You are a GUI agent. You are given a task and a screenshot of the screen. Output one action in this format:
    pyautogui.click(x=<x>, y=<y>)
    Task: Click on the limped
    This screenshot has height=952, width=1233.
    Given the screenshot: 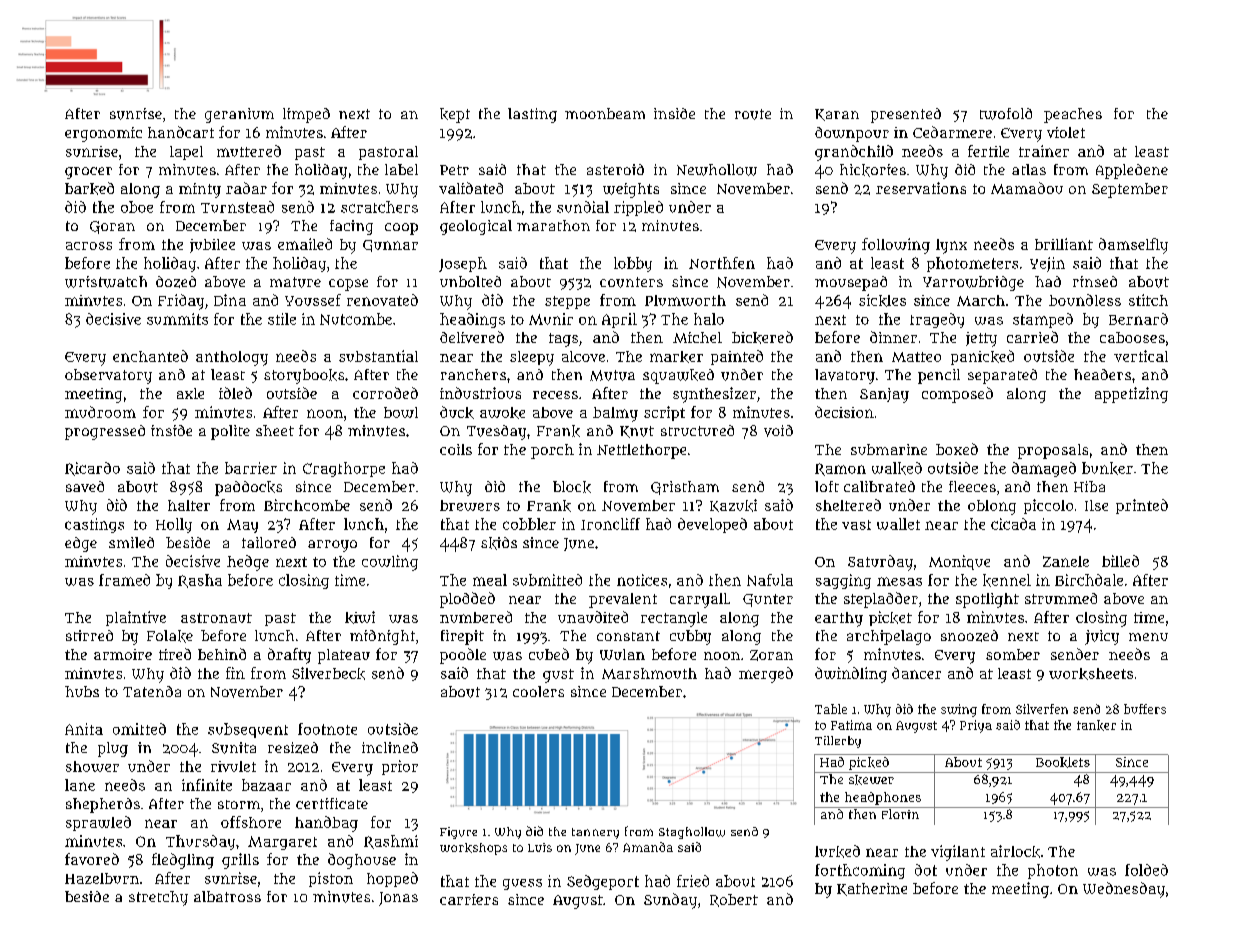 What is the action you would take?
    pyautogui.click(x=306, y=115)
